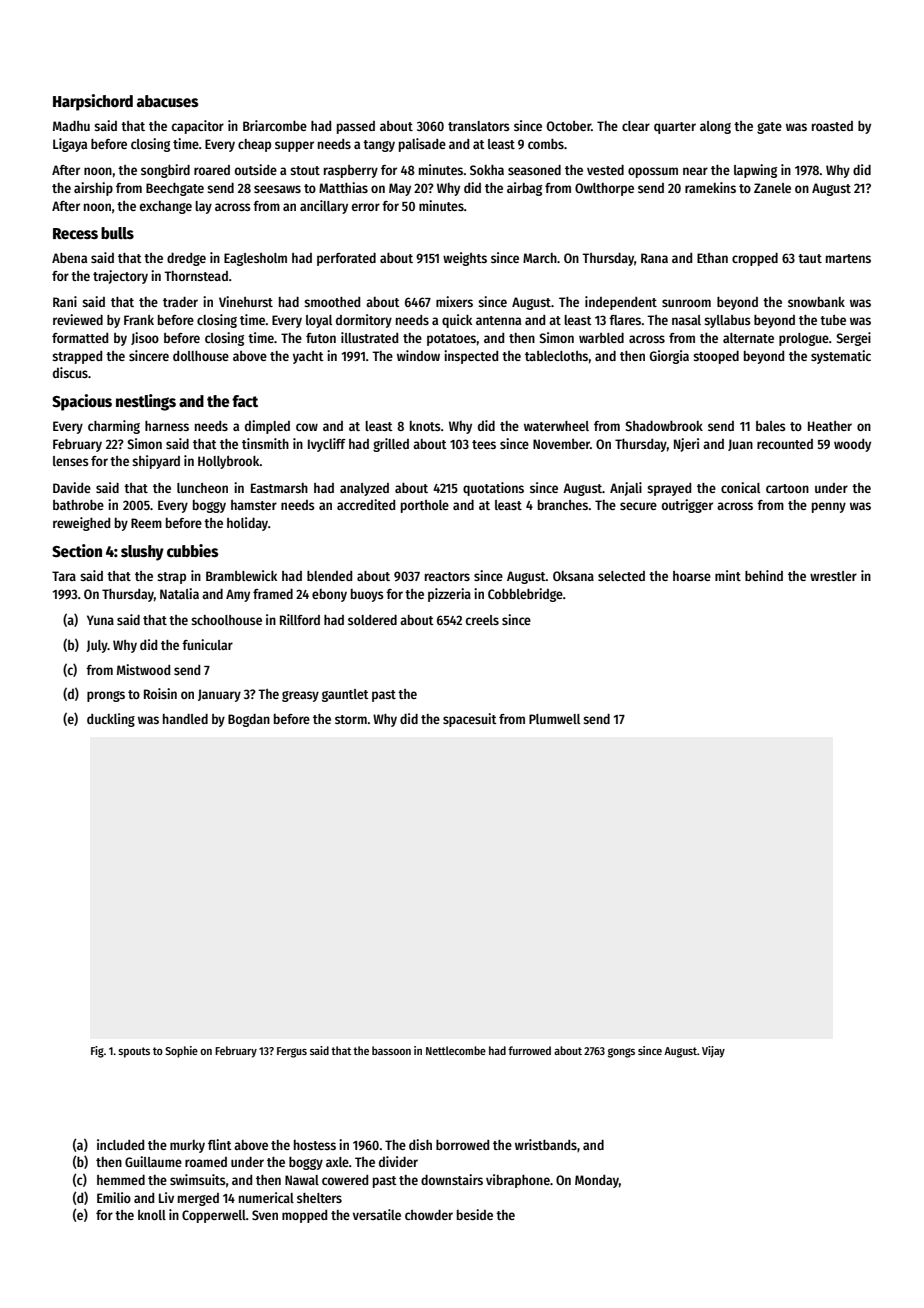 The width and height of the screenshot is (924, 1308). Describe the element at coordinates (712, 258) in the screenshot. I see `Ethan` at that location.
